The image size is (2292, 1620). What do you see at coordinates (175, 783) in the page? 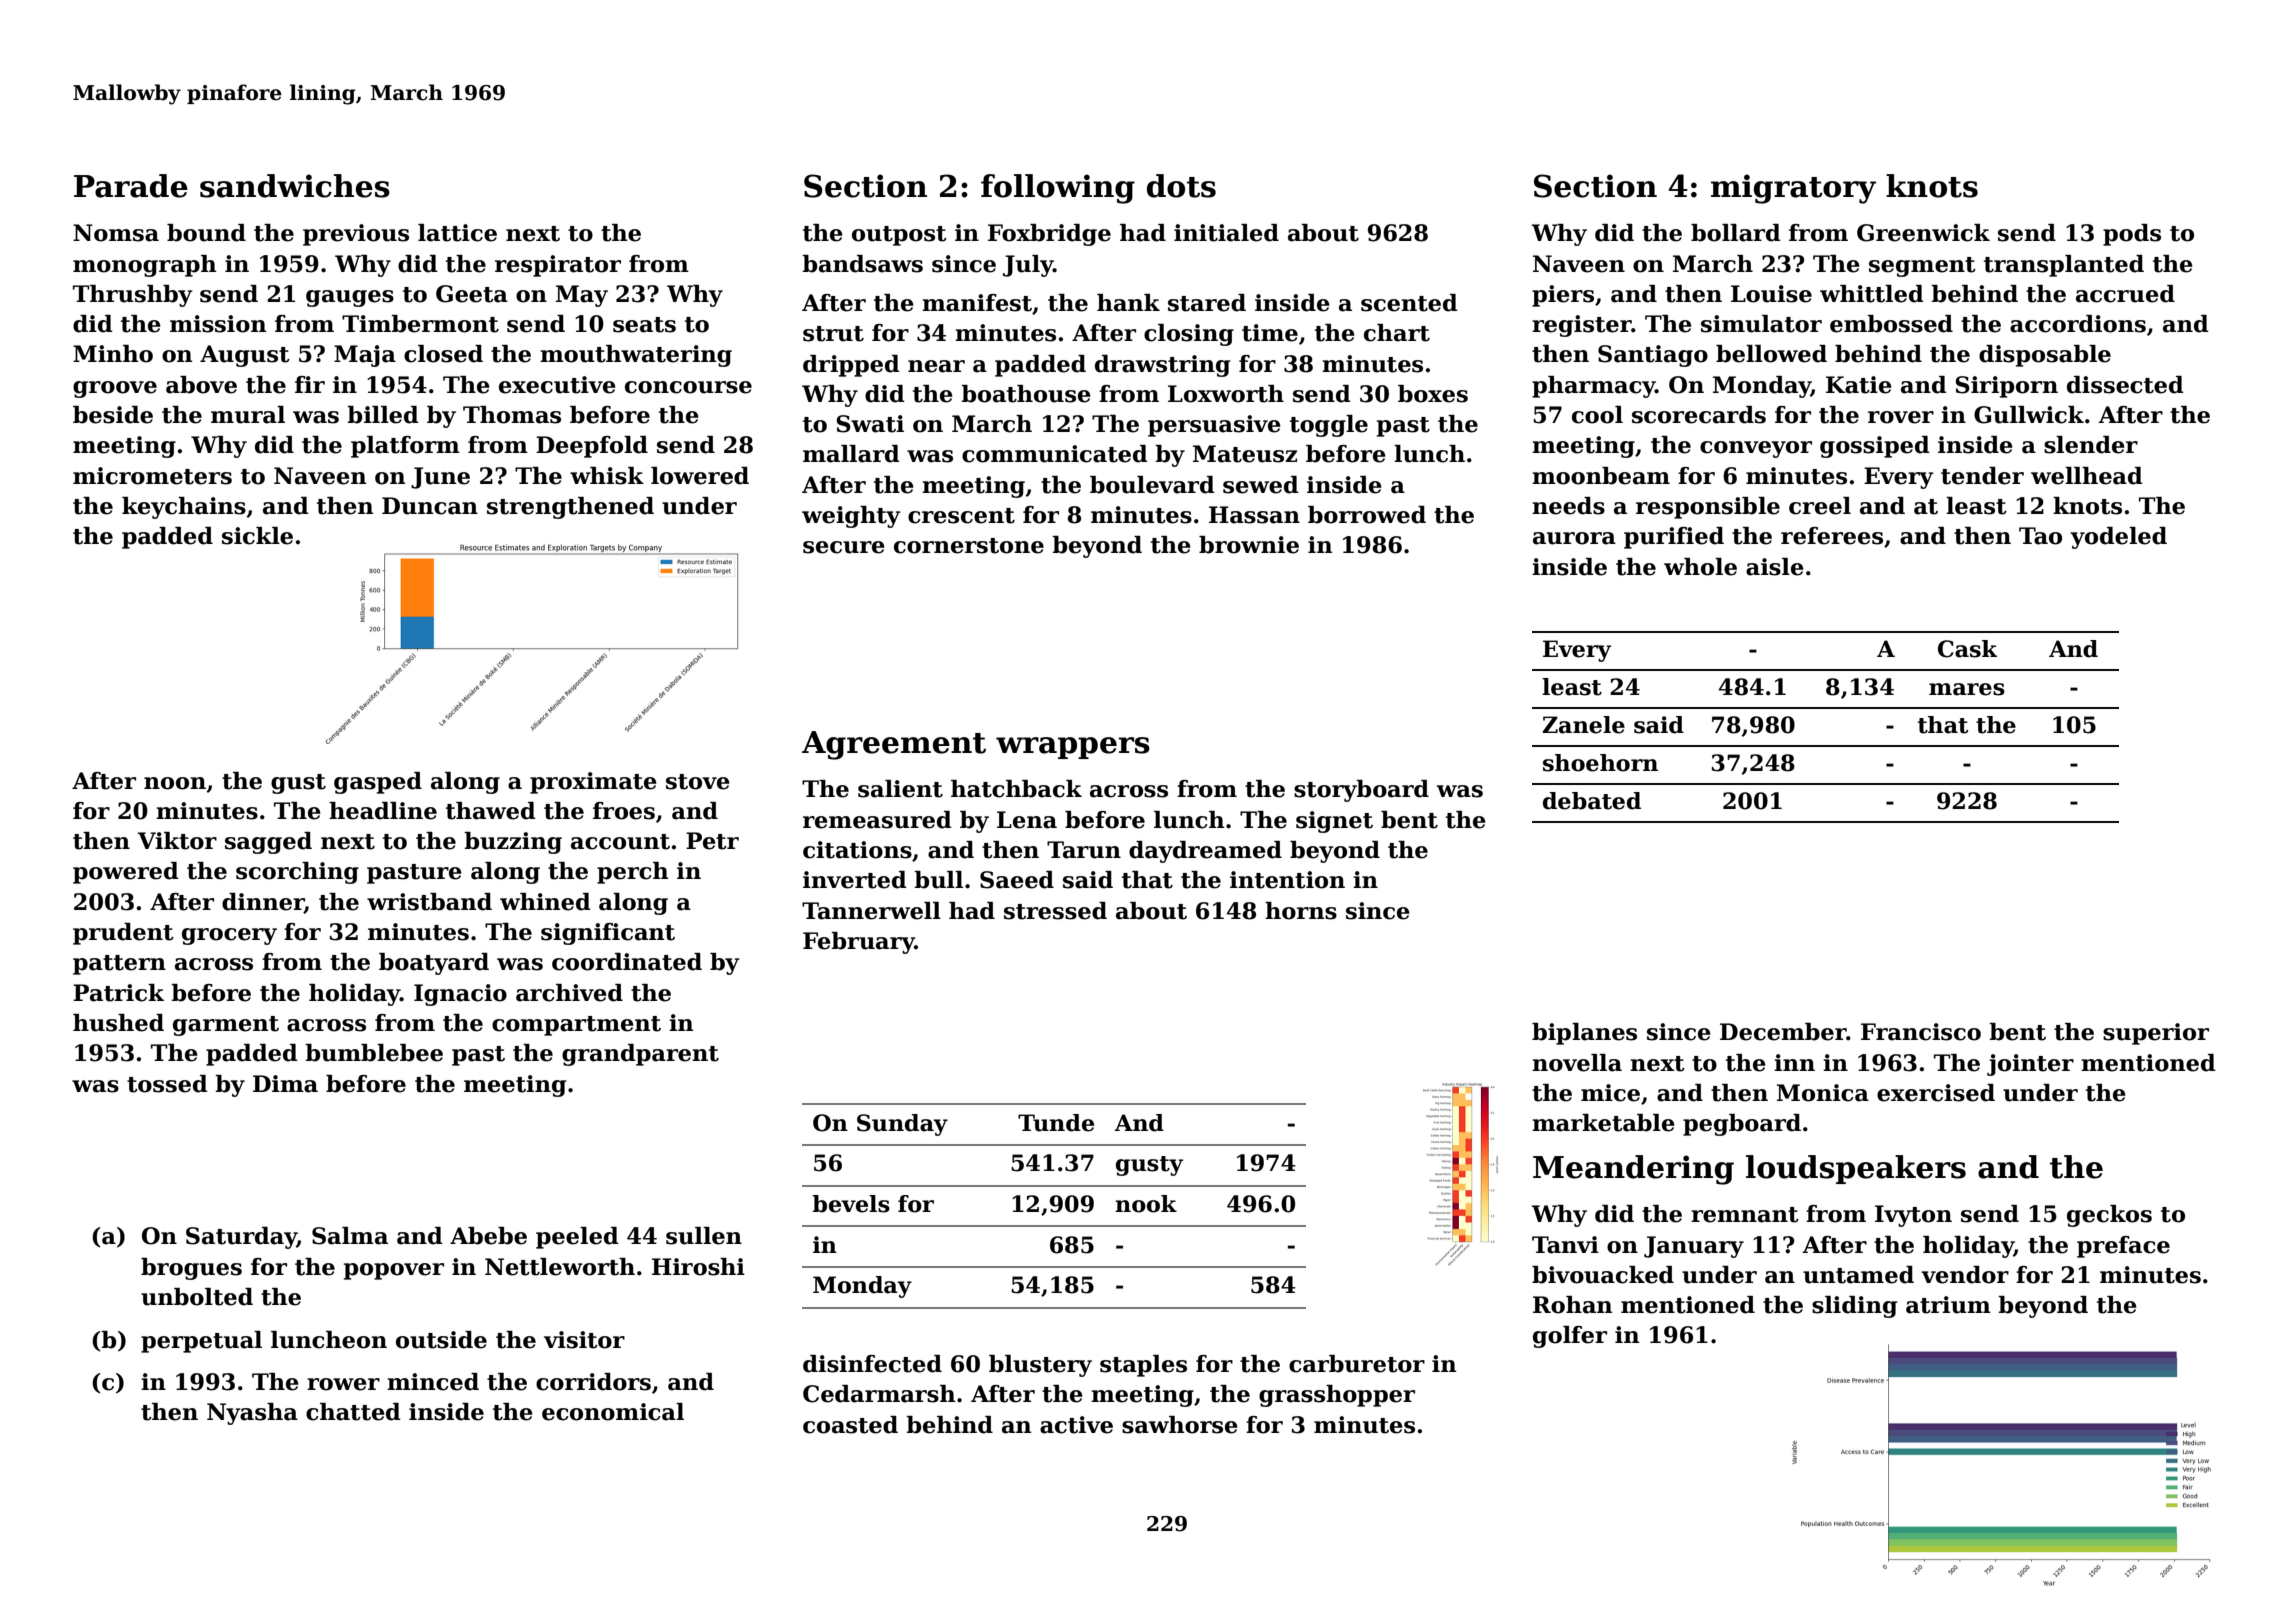
I see `noon` at bounding box center [175, 783].
